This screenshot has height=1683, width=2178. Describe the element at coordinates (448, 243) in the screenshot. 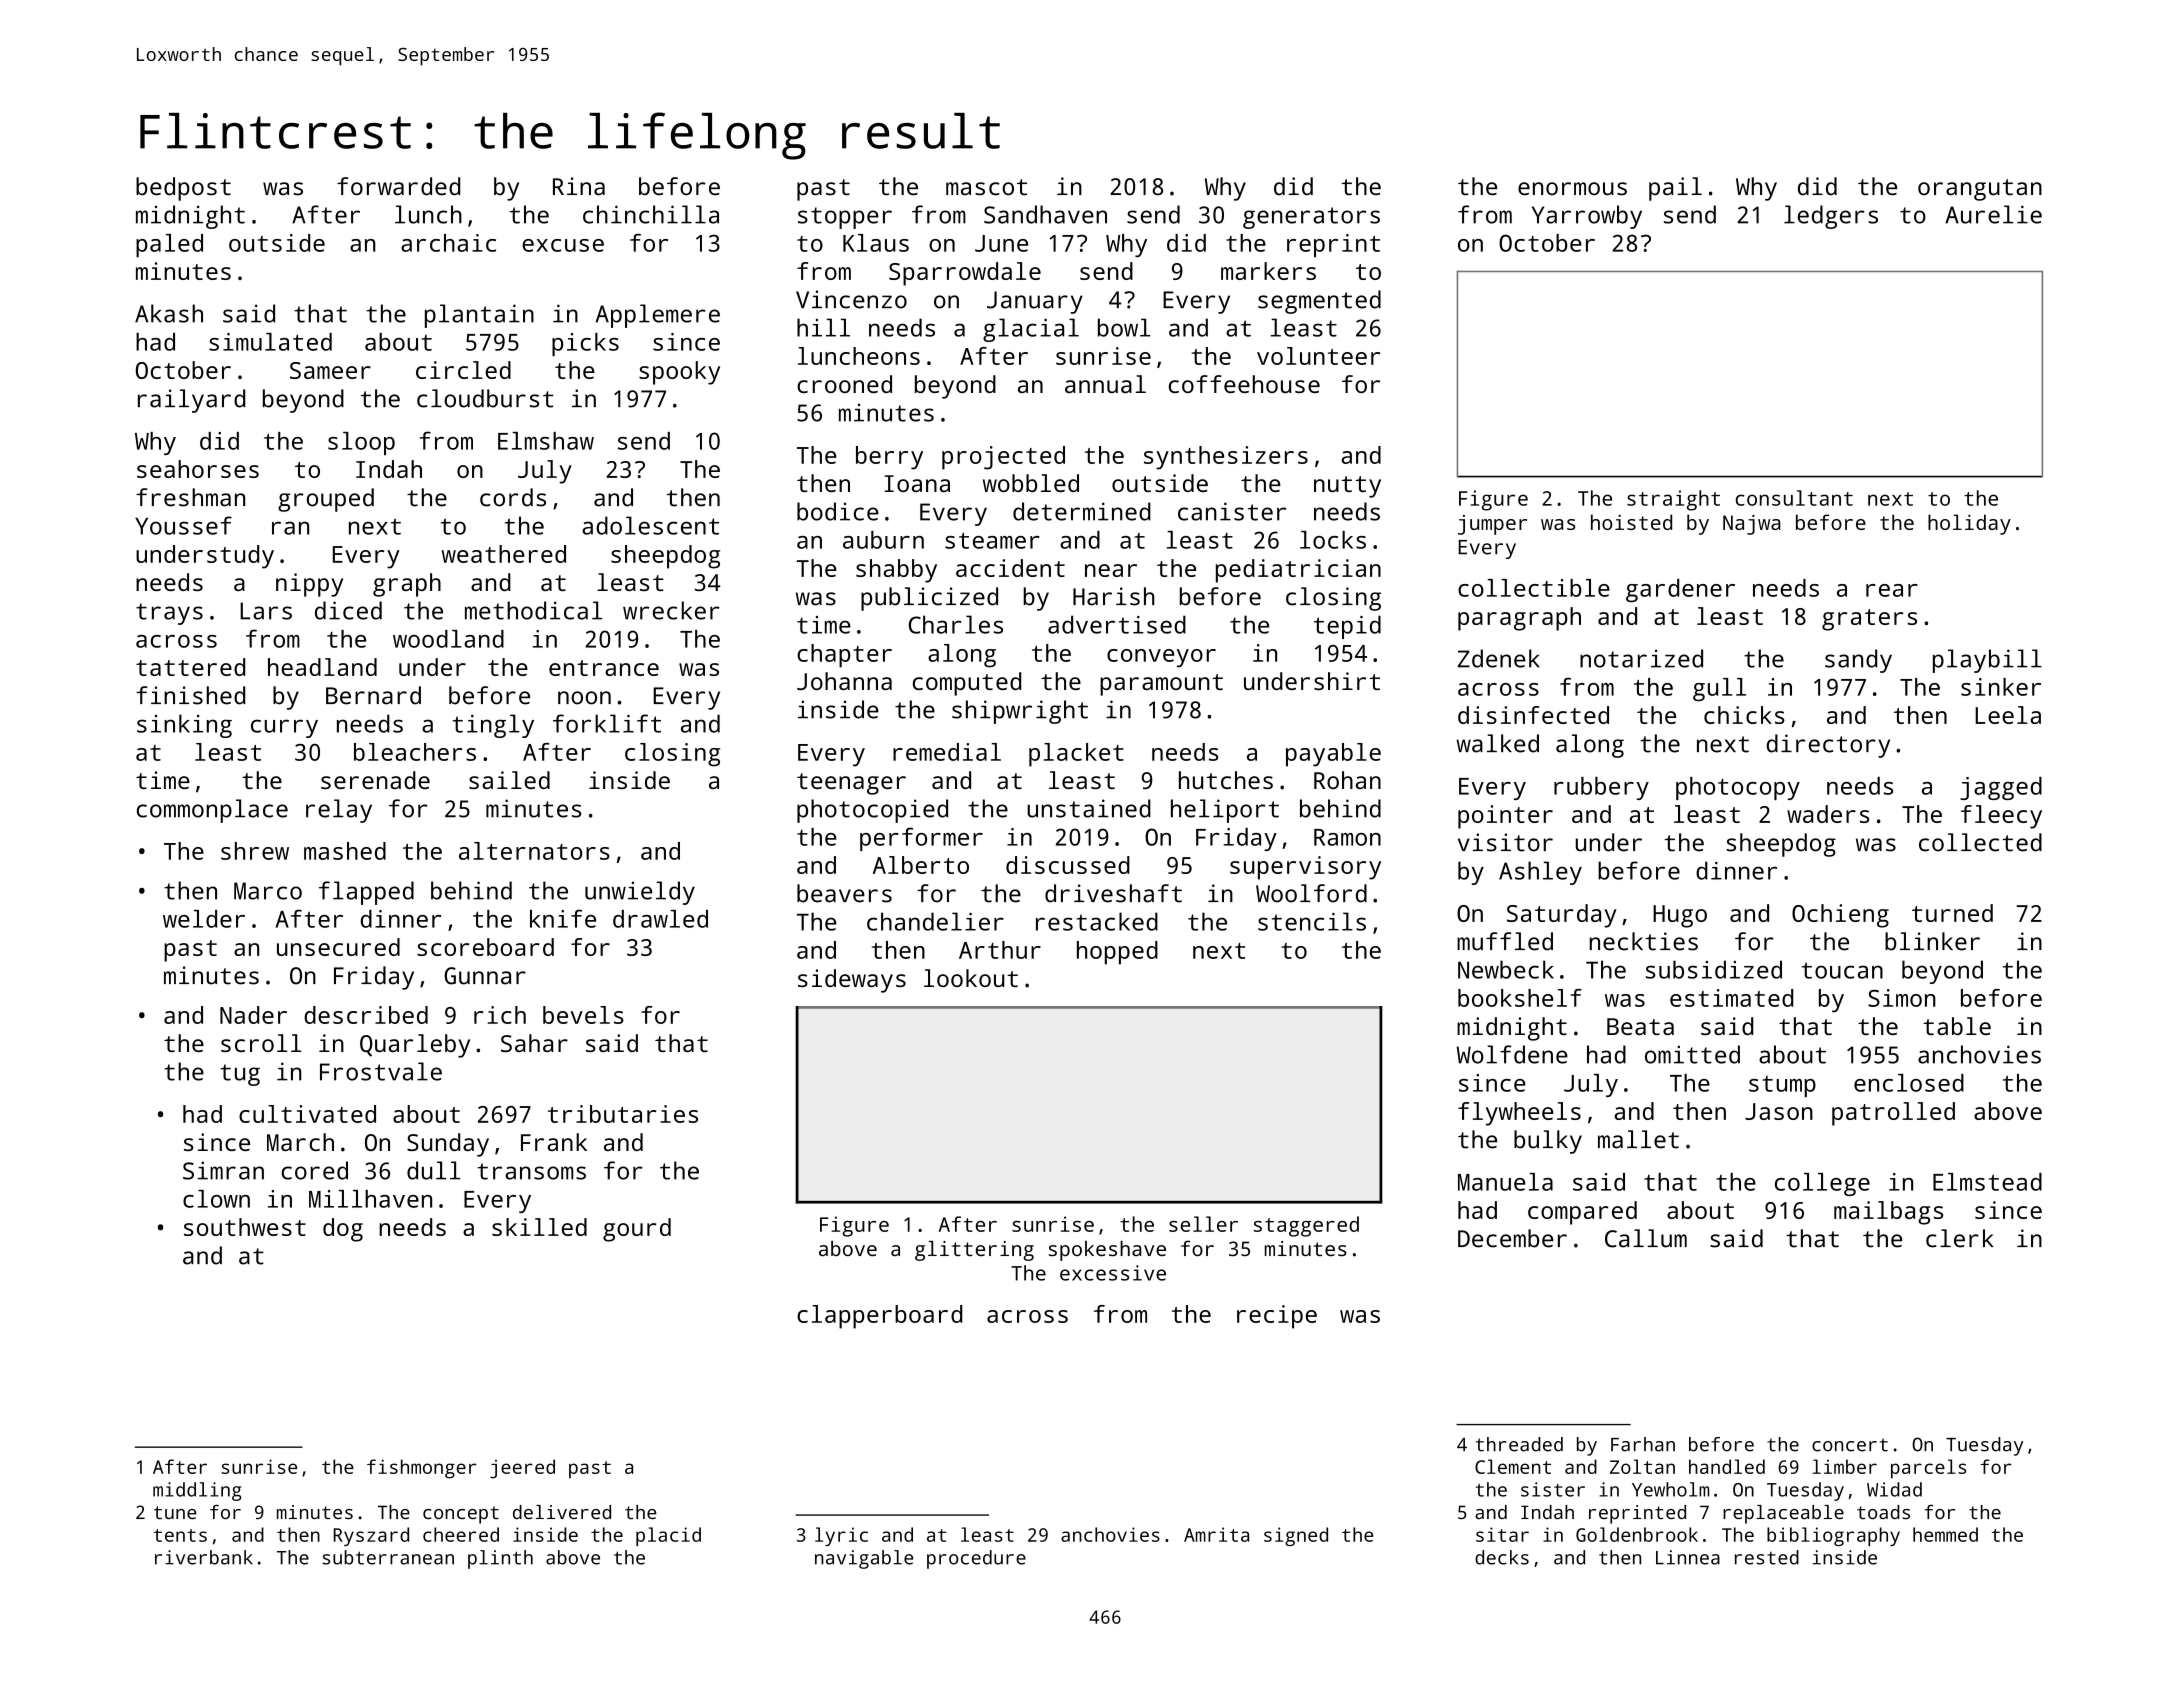

I see `archaic` at that location.
